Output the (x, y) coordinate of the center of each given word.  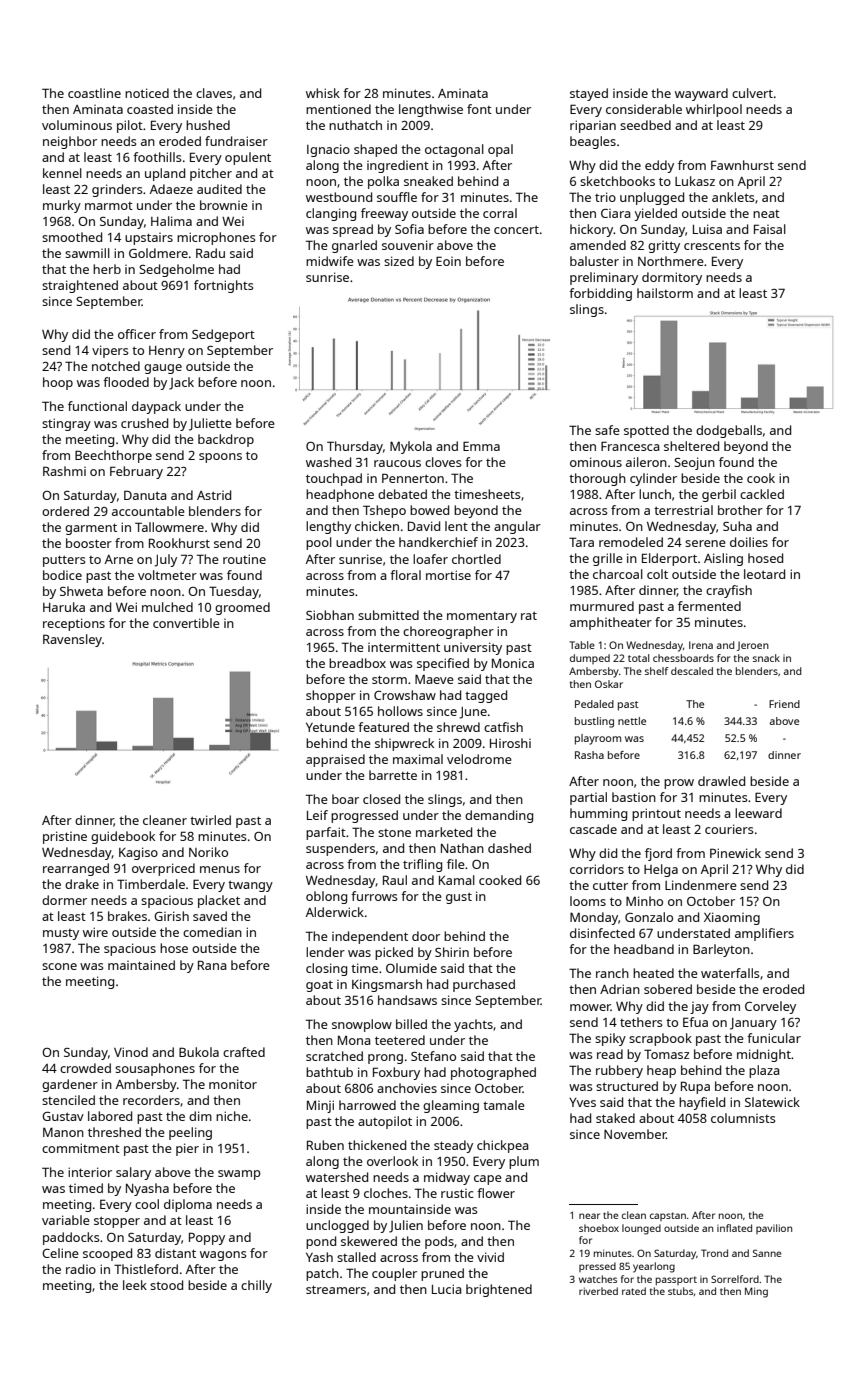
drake (82, 884)
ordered (65, 511)
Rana (212, 965)
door (426, 936)
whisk (323, 93)
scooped (107, 1254)
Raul (395, 880)
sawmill (87, 253)
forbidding (600, 294)
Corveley (770, 1007)
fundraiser (236, 141)
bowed (429, 510)
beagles (593, 142)
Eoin (448, 261)
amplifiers (764, 934)
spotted (646, 431)
